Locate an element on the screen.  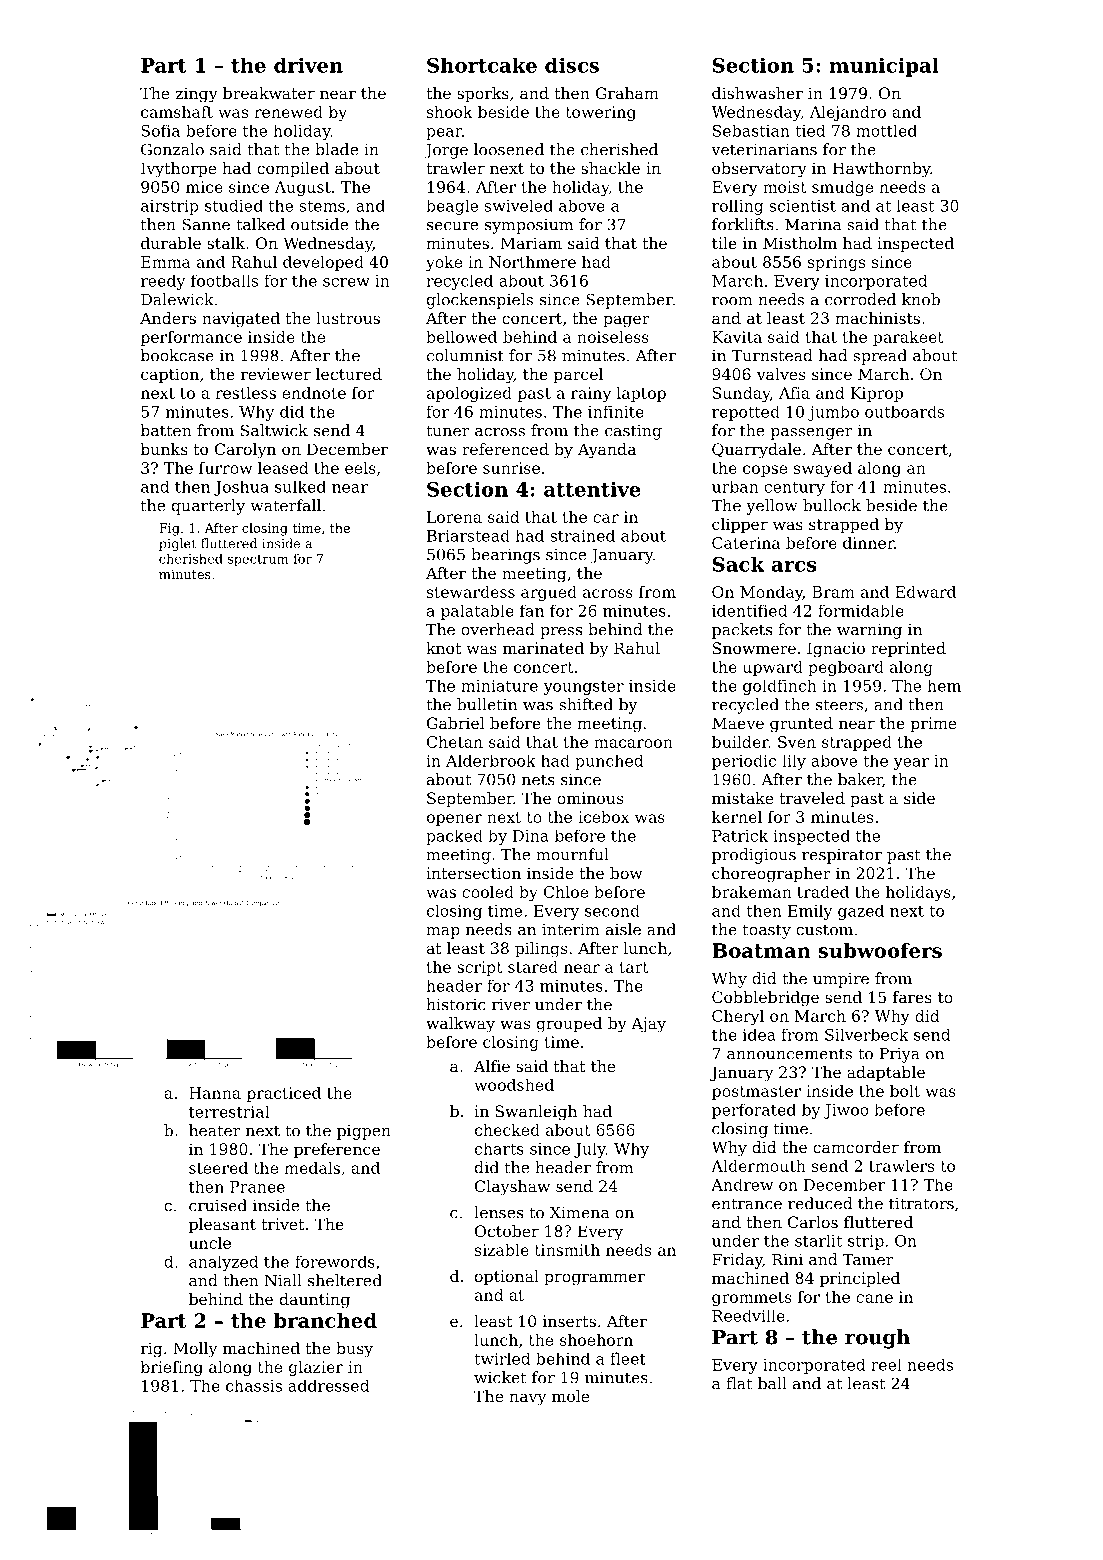
driven is located at coordinates (308, 65).
